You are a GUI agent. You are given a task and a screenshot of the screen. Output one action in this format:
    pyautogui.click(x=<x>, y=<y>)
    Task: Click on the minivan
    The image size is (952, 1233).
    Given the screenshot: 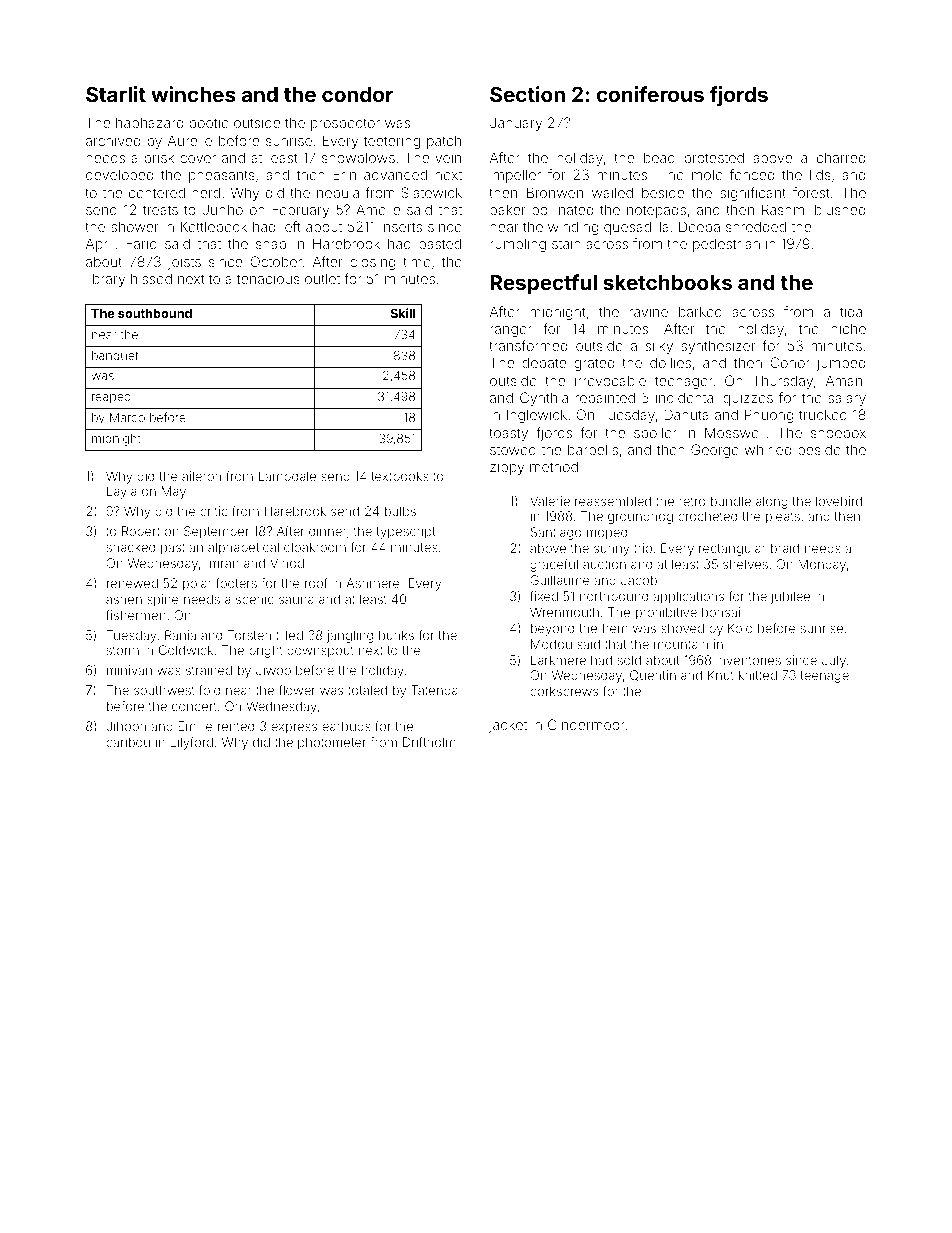 What is the action you would take?
    pyautogui.click(x=129, y=670)
